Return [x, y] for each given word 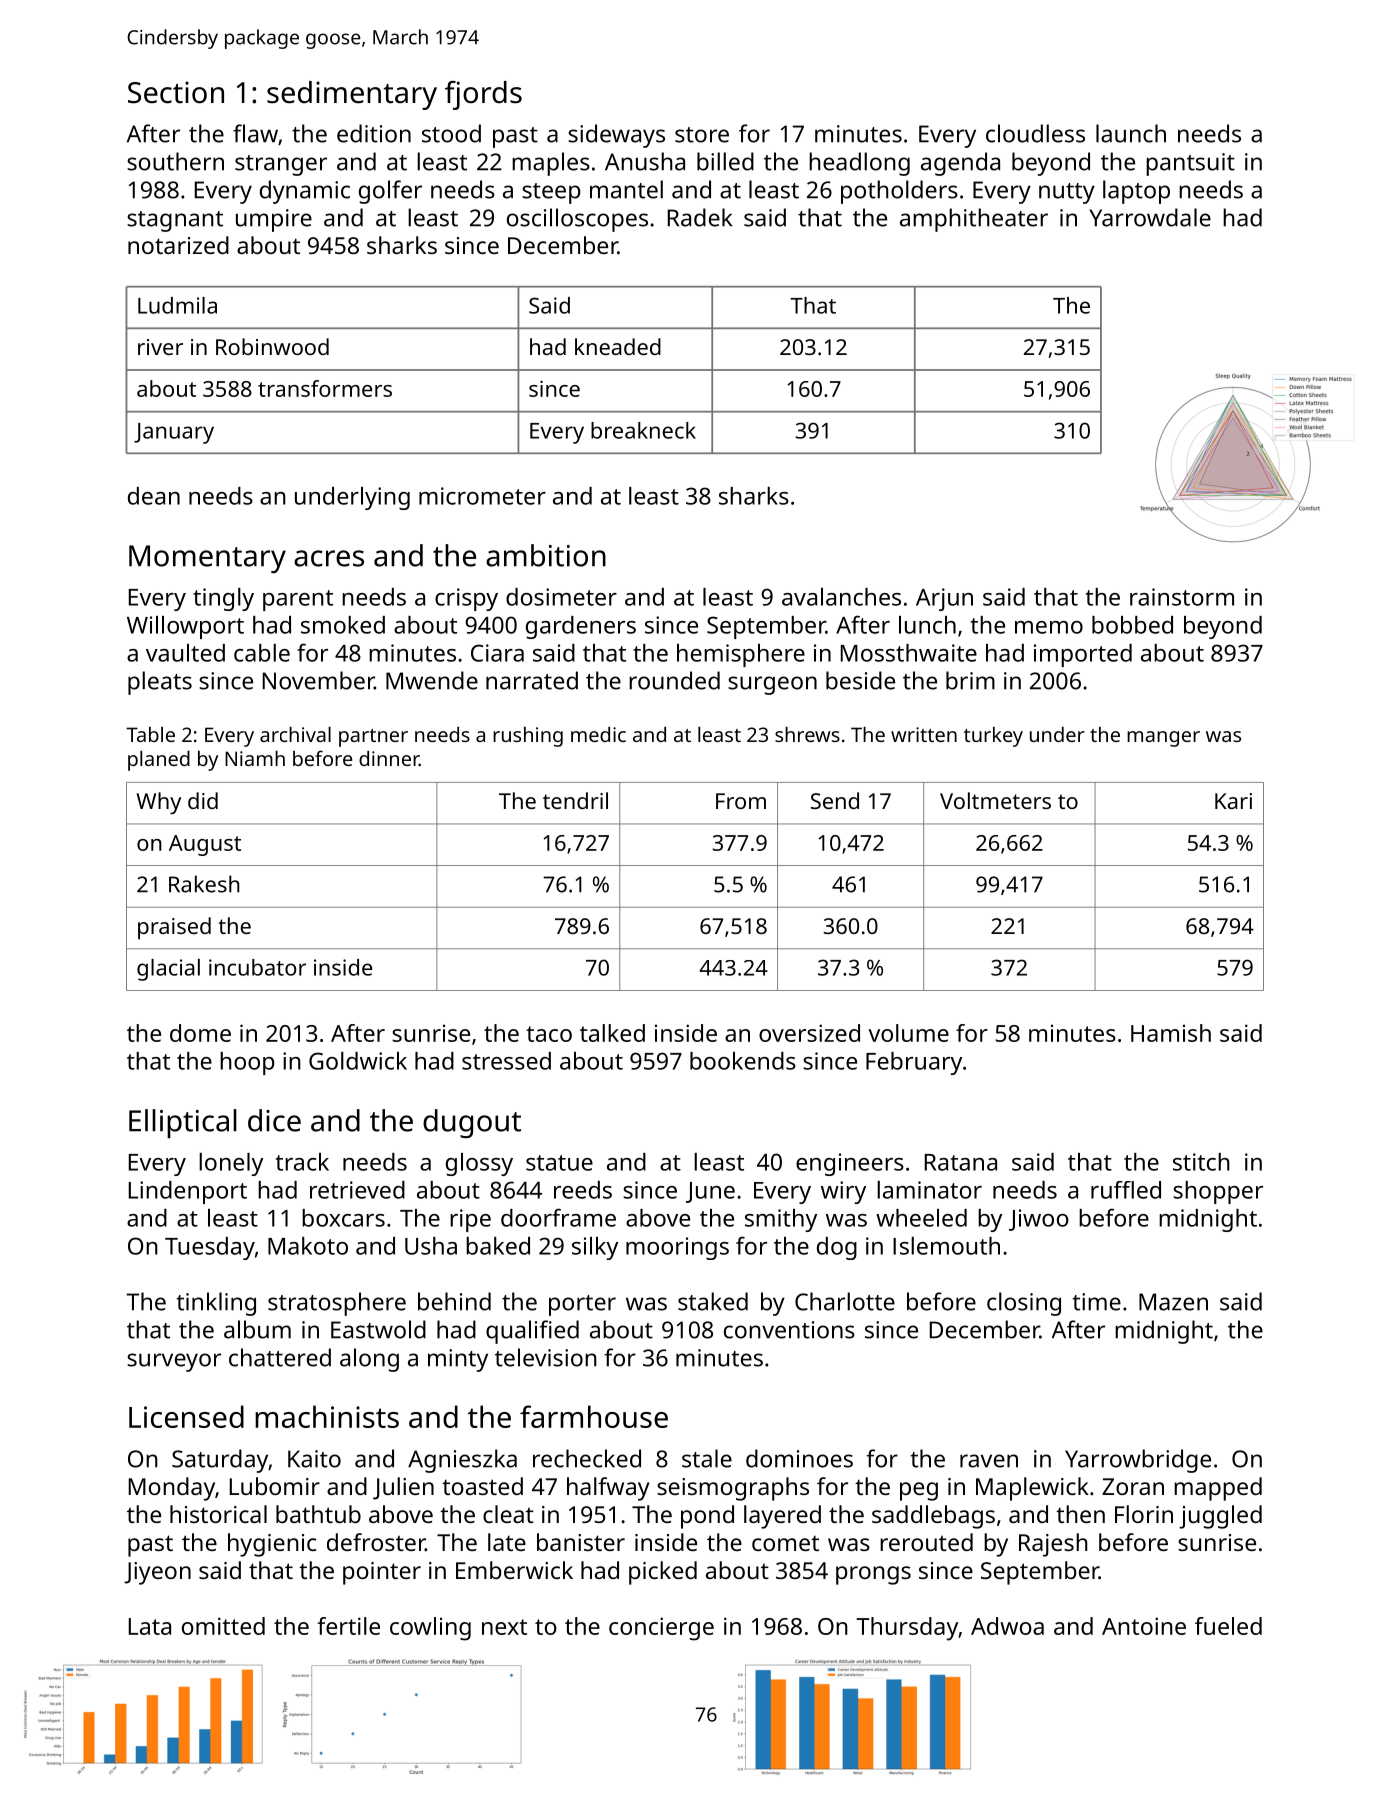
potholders [899, 192]
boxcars [343, 1218]
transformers [325, 388]
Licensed [186, 1416]
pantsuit [1190, 164]
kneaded [618, 346]
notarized [178, 245]
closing [1024, 1304]
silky [595, 1248]
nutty [1067, 193]
